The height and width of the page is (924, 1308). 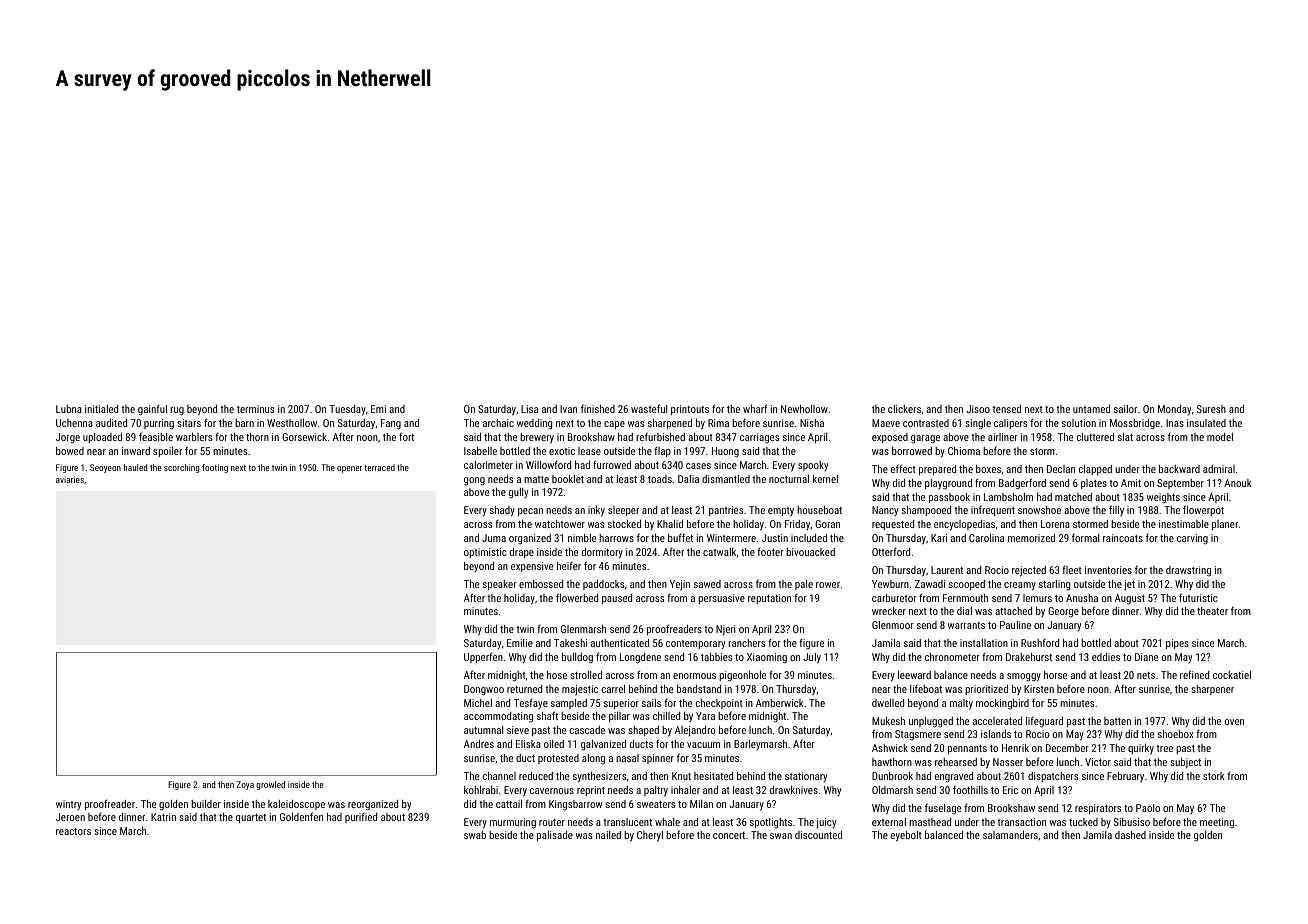 What do you see at coordinates (1225, 525) in the page?
I see `planer` at bounding box center [1225, 525].
